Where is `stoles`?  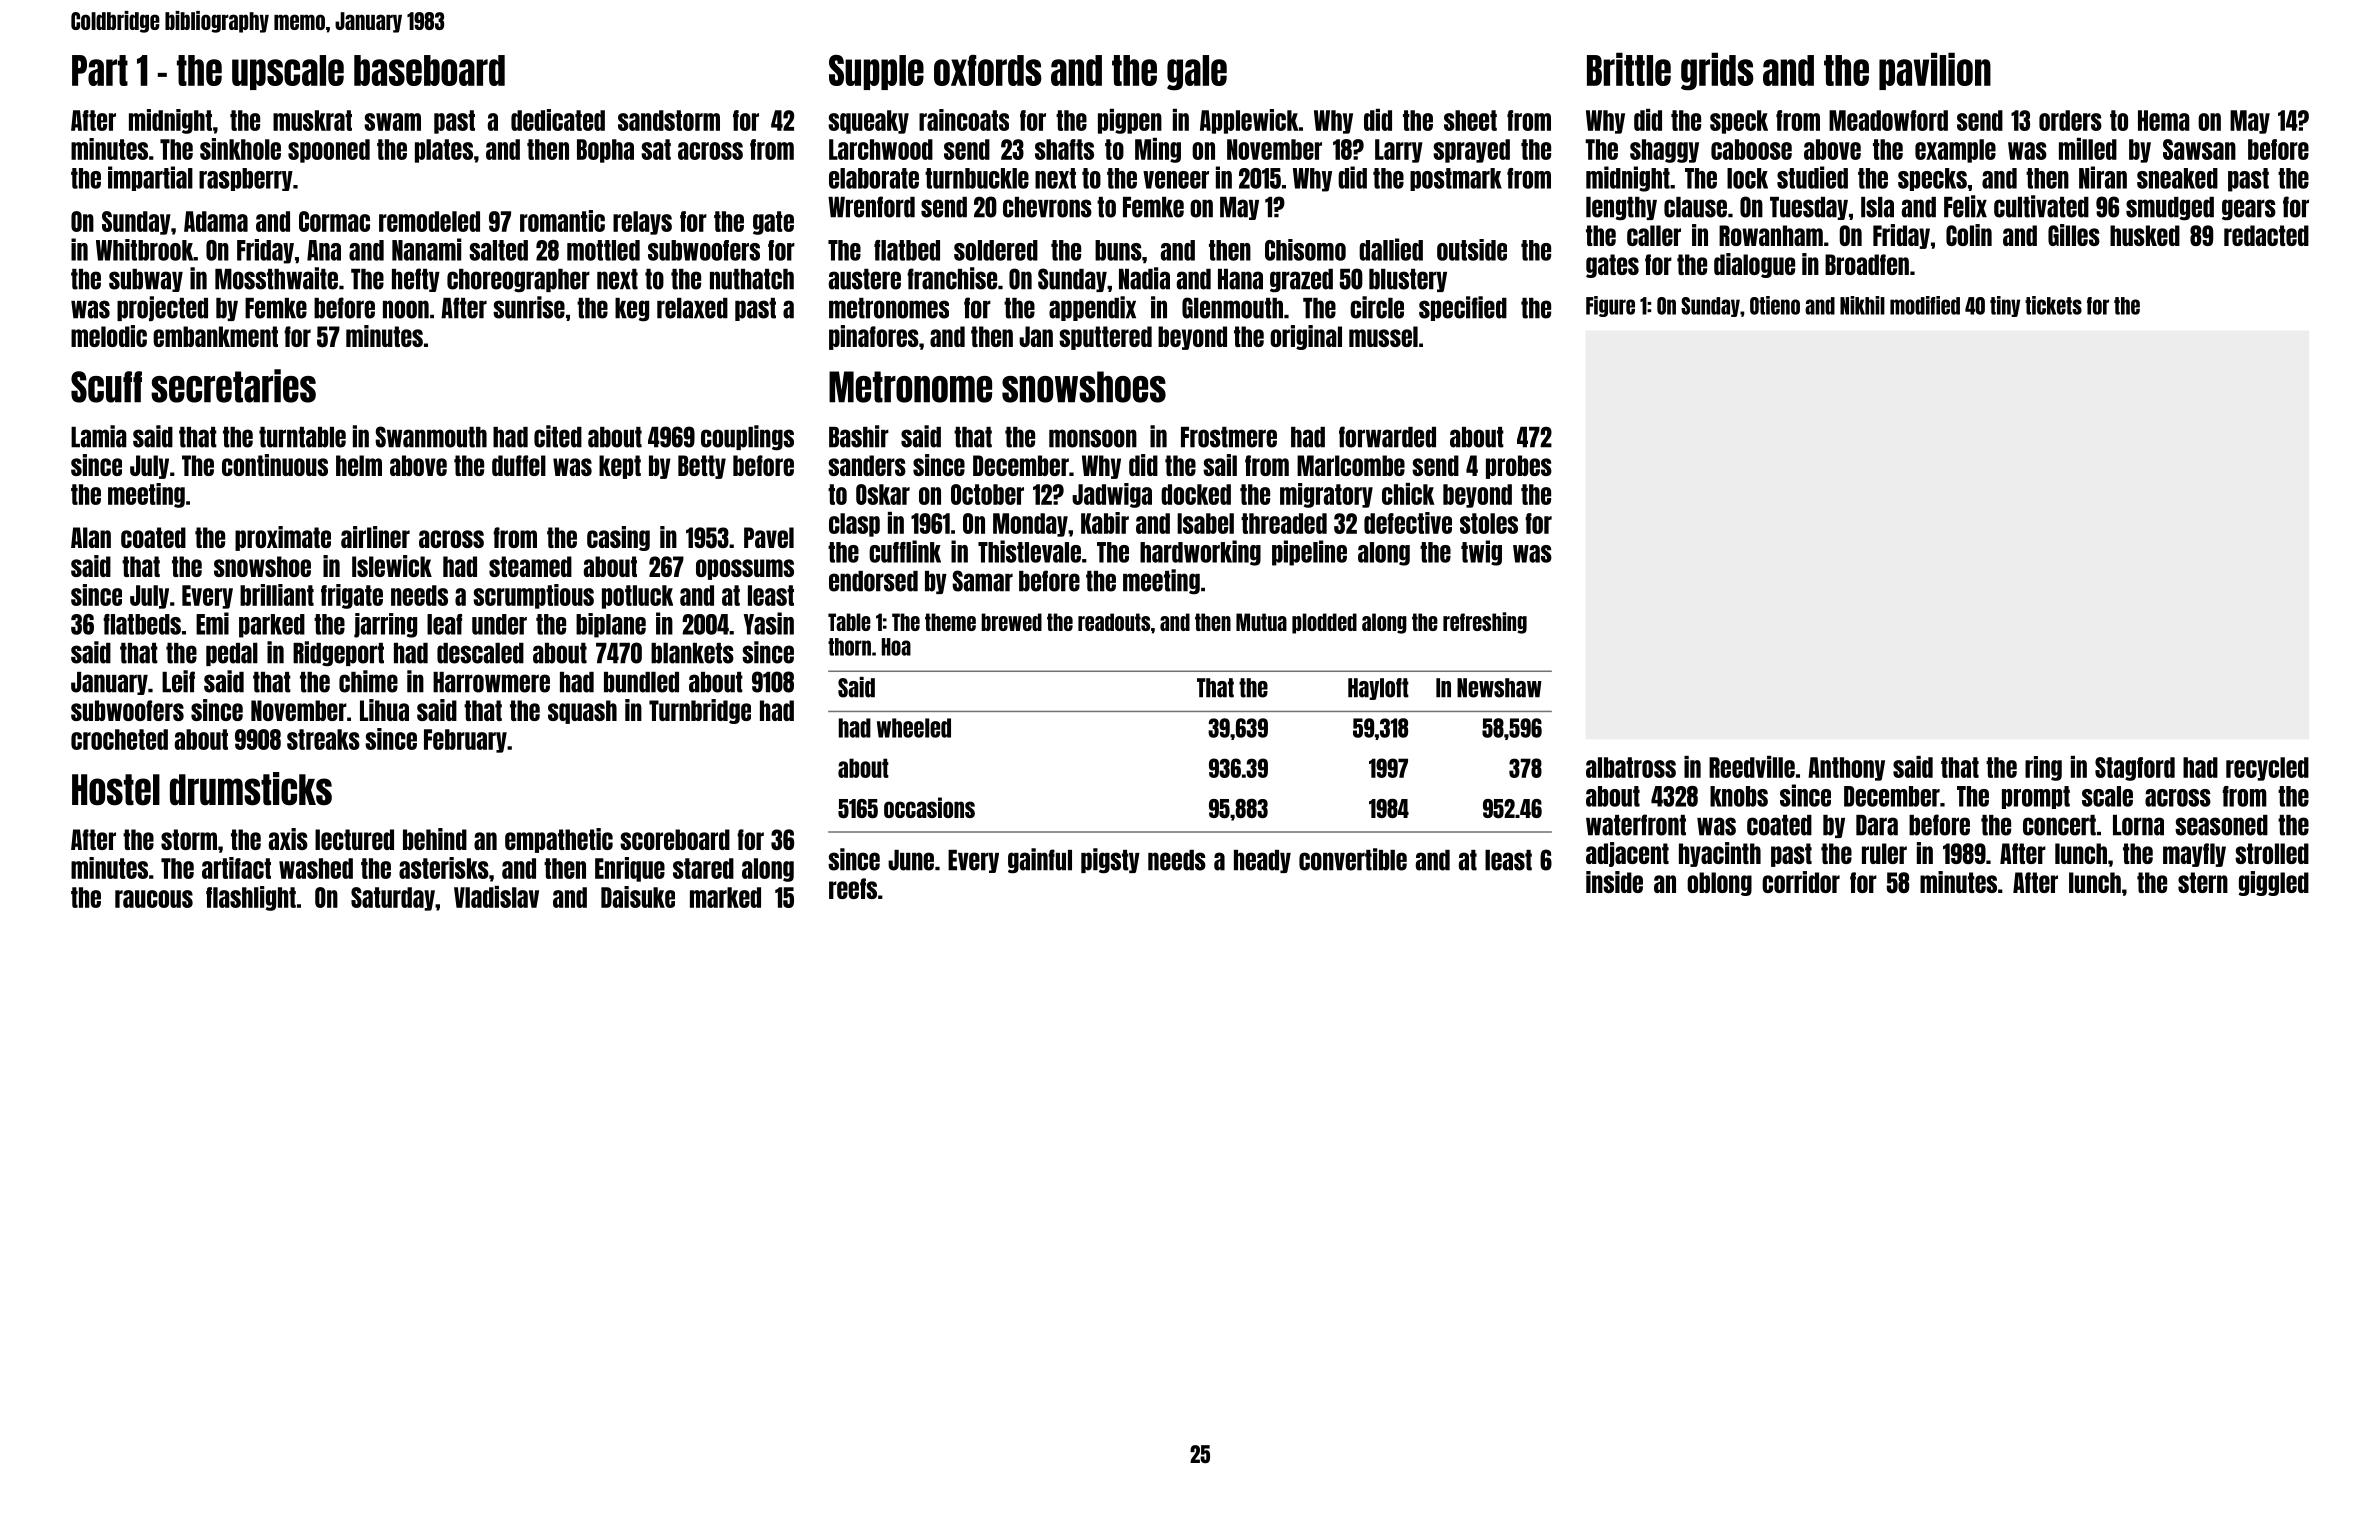
stoles is located at coordinates (1489, 523).
